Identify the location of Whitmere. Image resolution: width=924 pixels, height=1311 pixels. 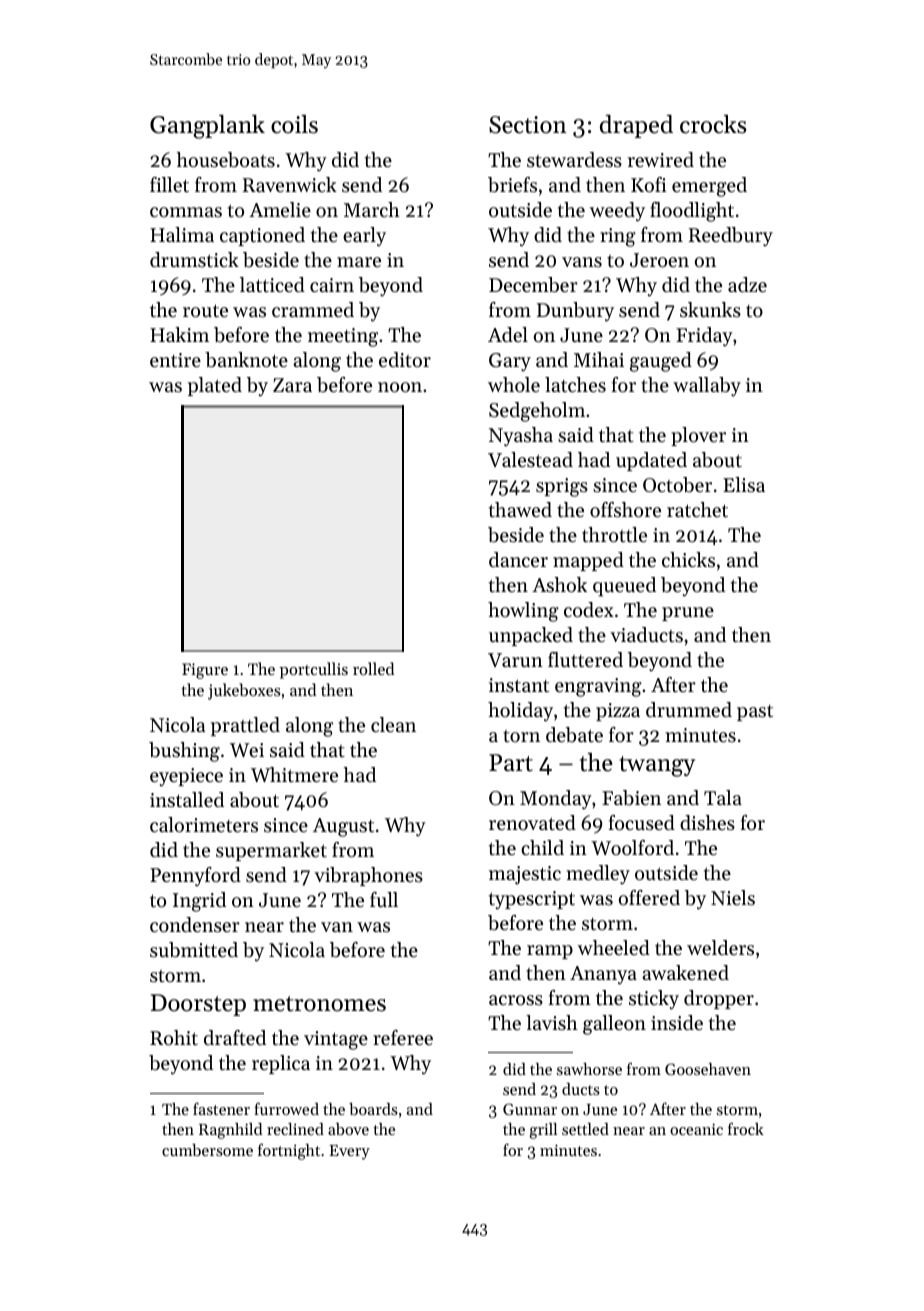
(294, 775).
